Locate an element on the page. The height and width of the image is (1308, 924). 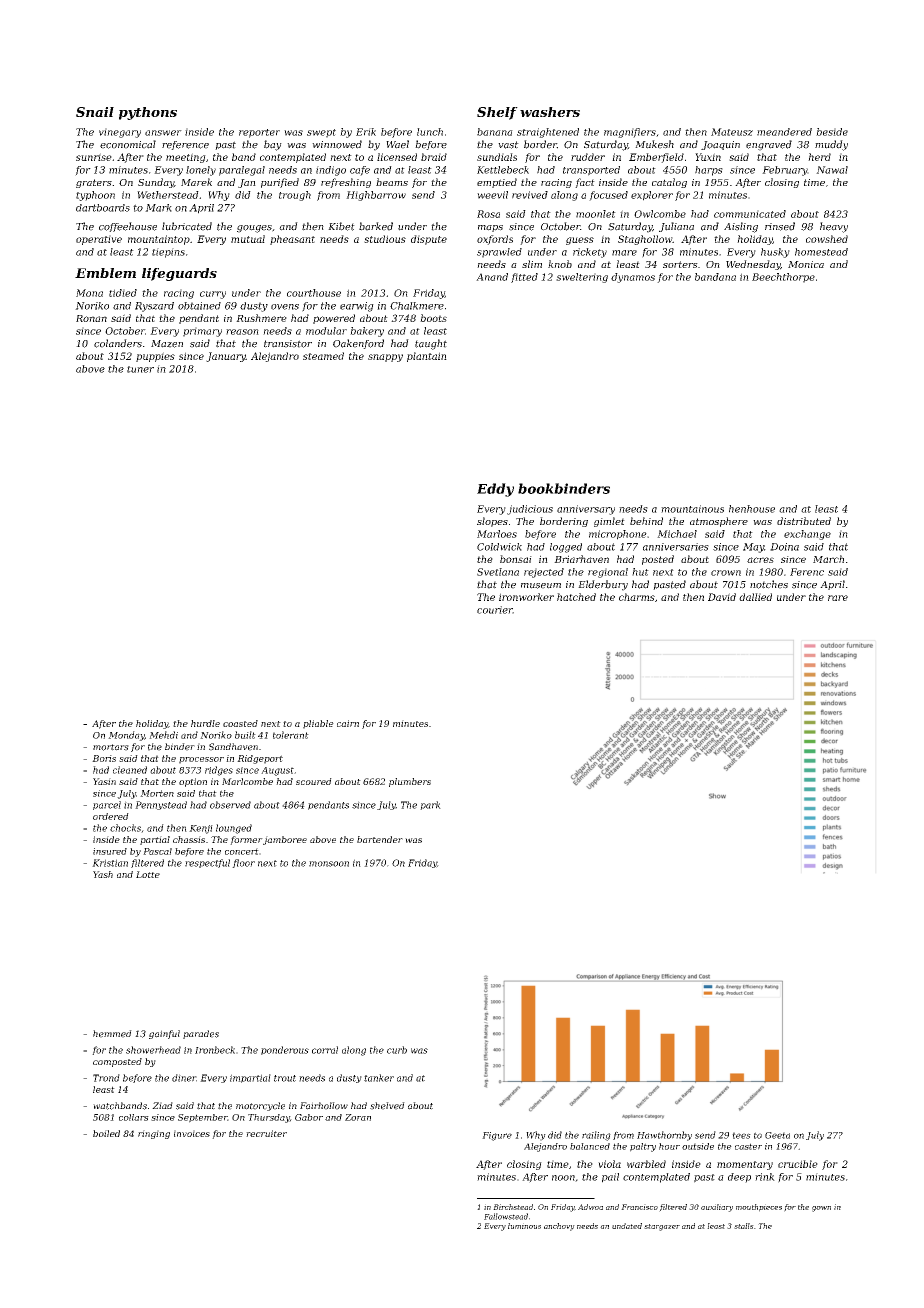
tolerant is located at coordinates (291, 735).
